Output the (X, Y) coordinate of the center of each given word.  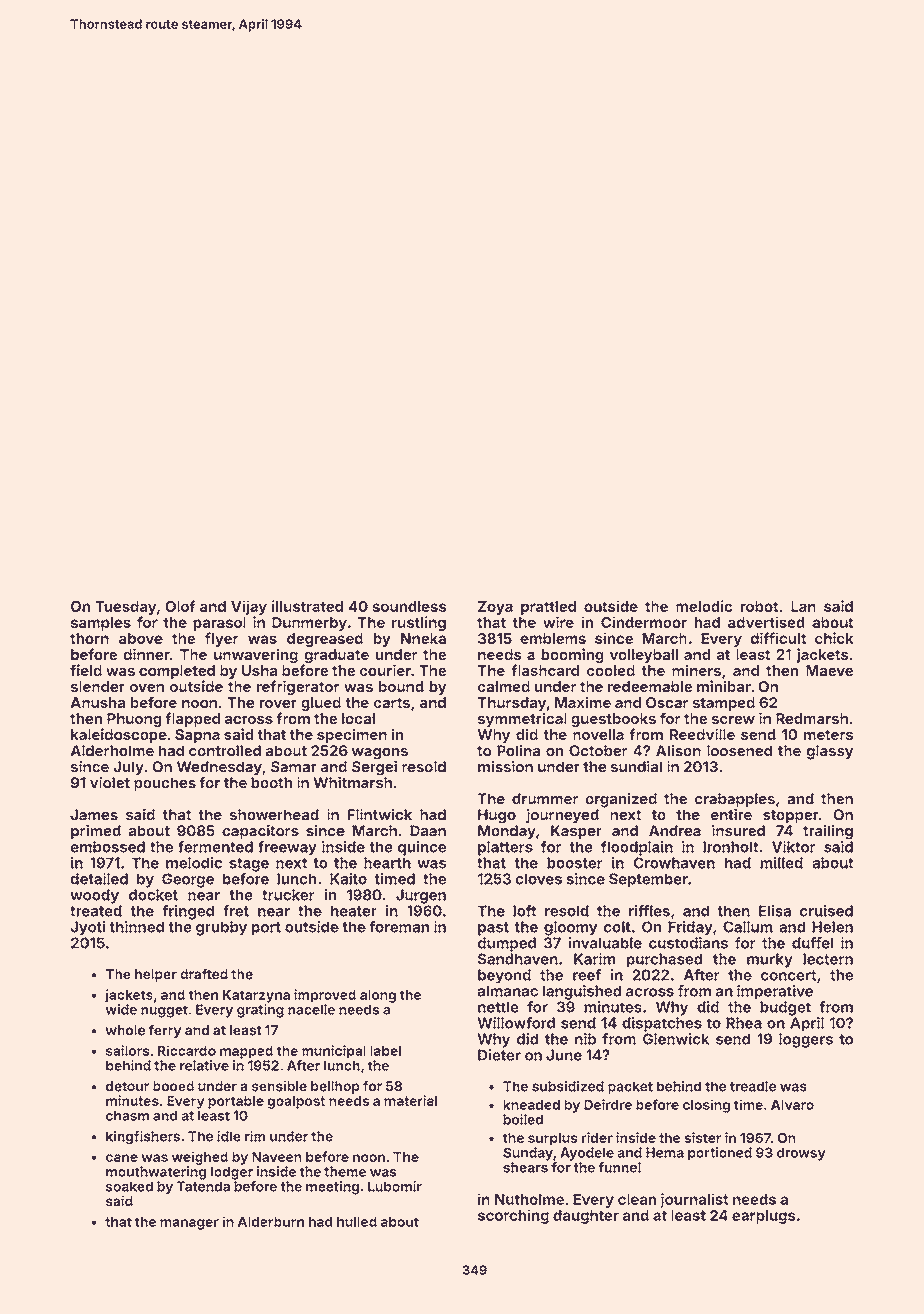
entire (731, 814)
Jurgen (421, 896)
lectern (828, 959)
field (86, 670)
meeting (332, 1188)
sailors (127, 1050)
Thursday (512, 704)
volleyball (644, 656)
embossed (108, 847)
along (378, 996)
